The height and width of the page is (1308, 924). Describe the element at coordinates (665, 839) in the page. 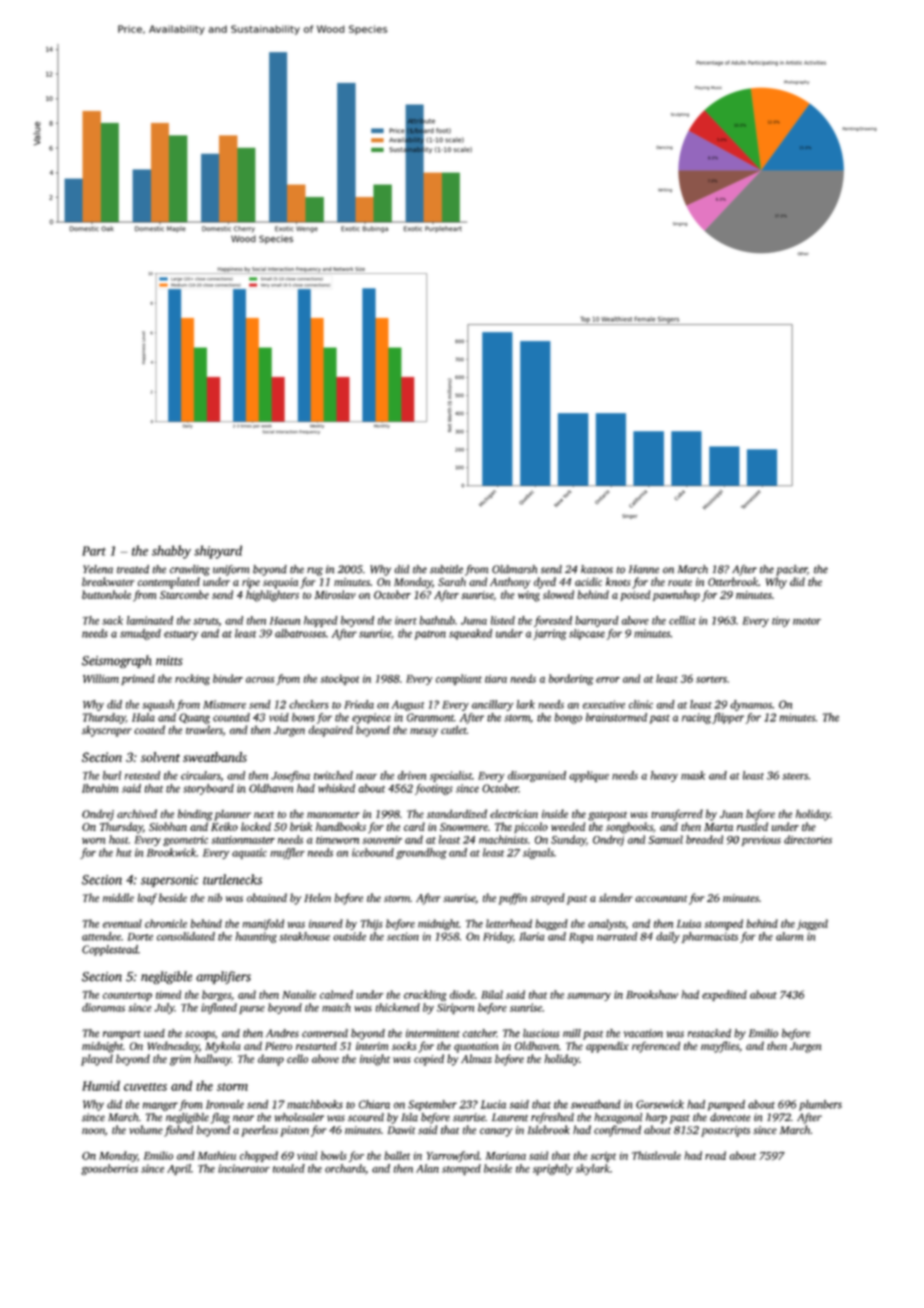

I see `Samuel` at that location.
